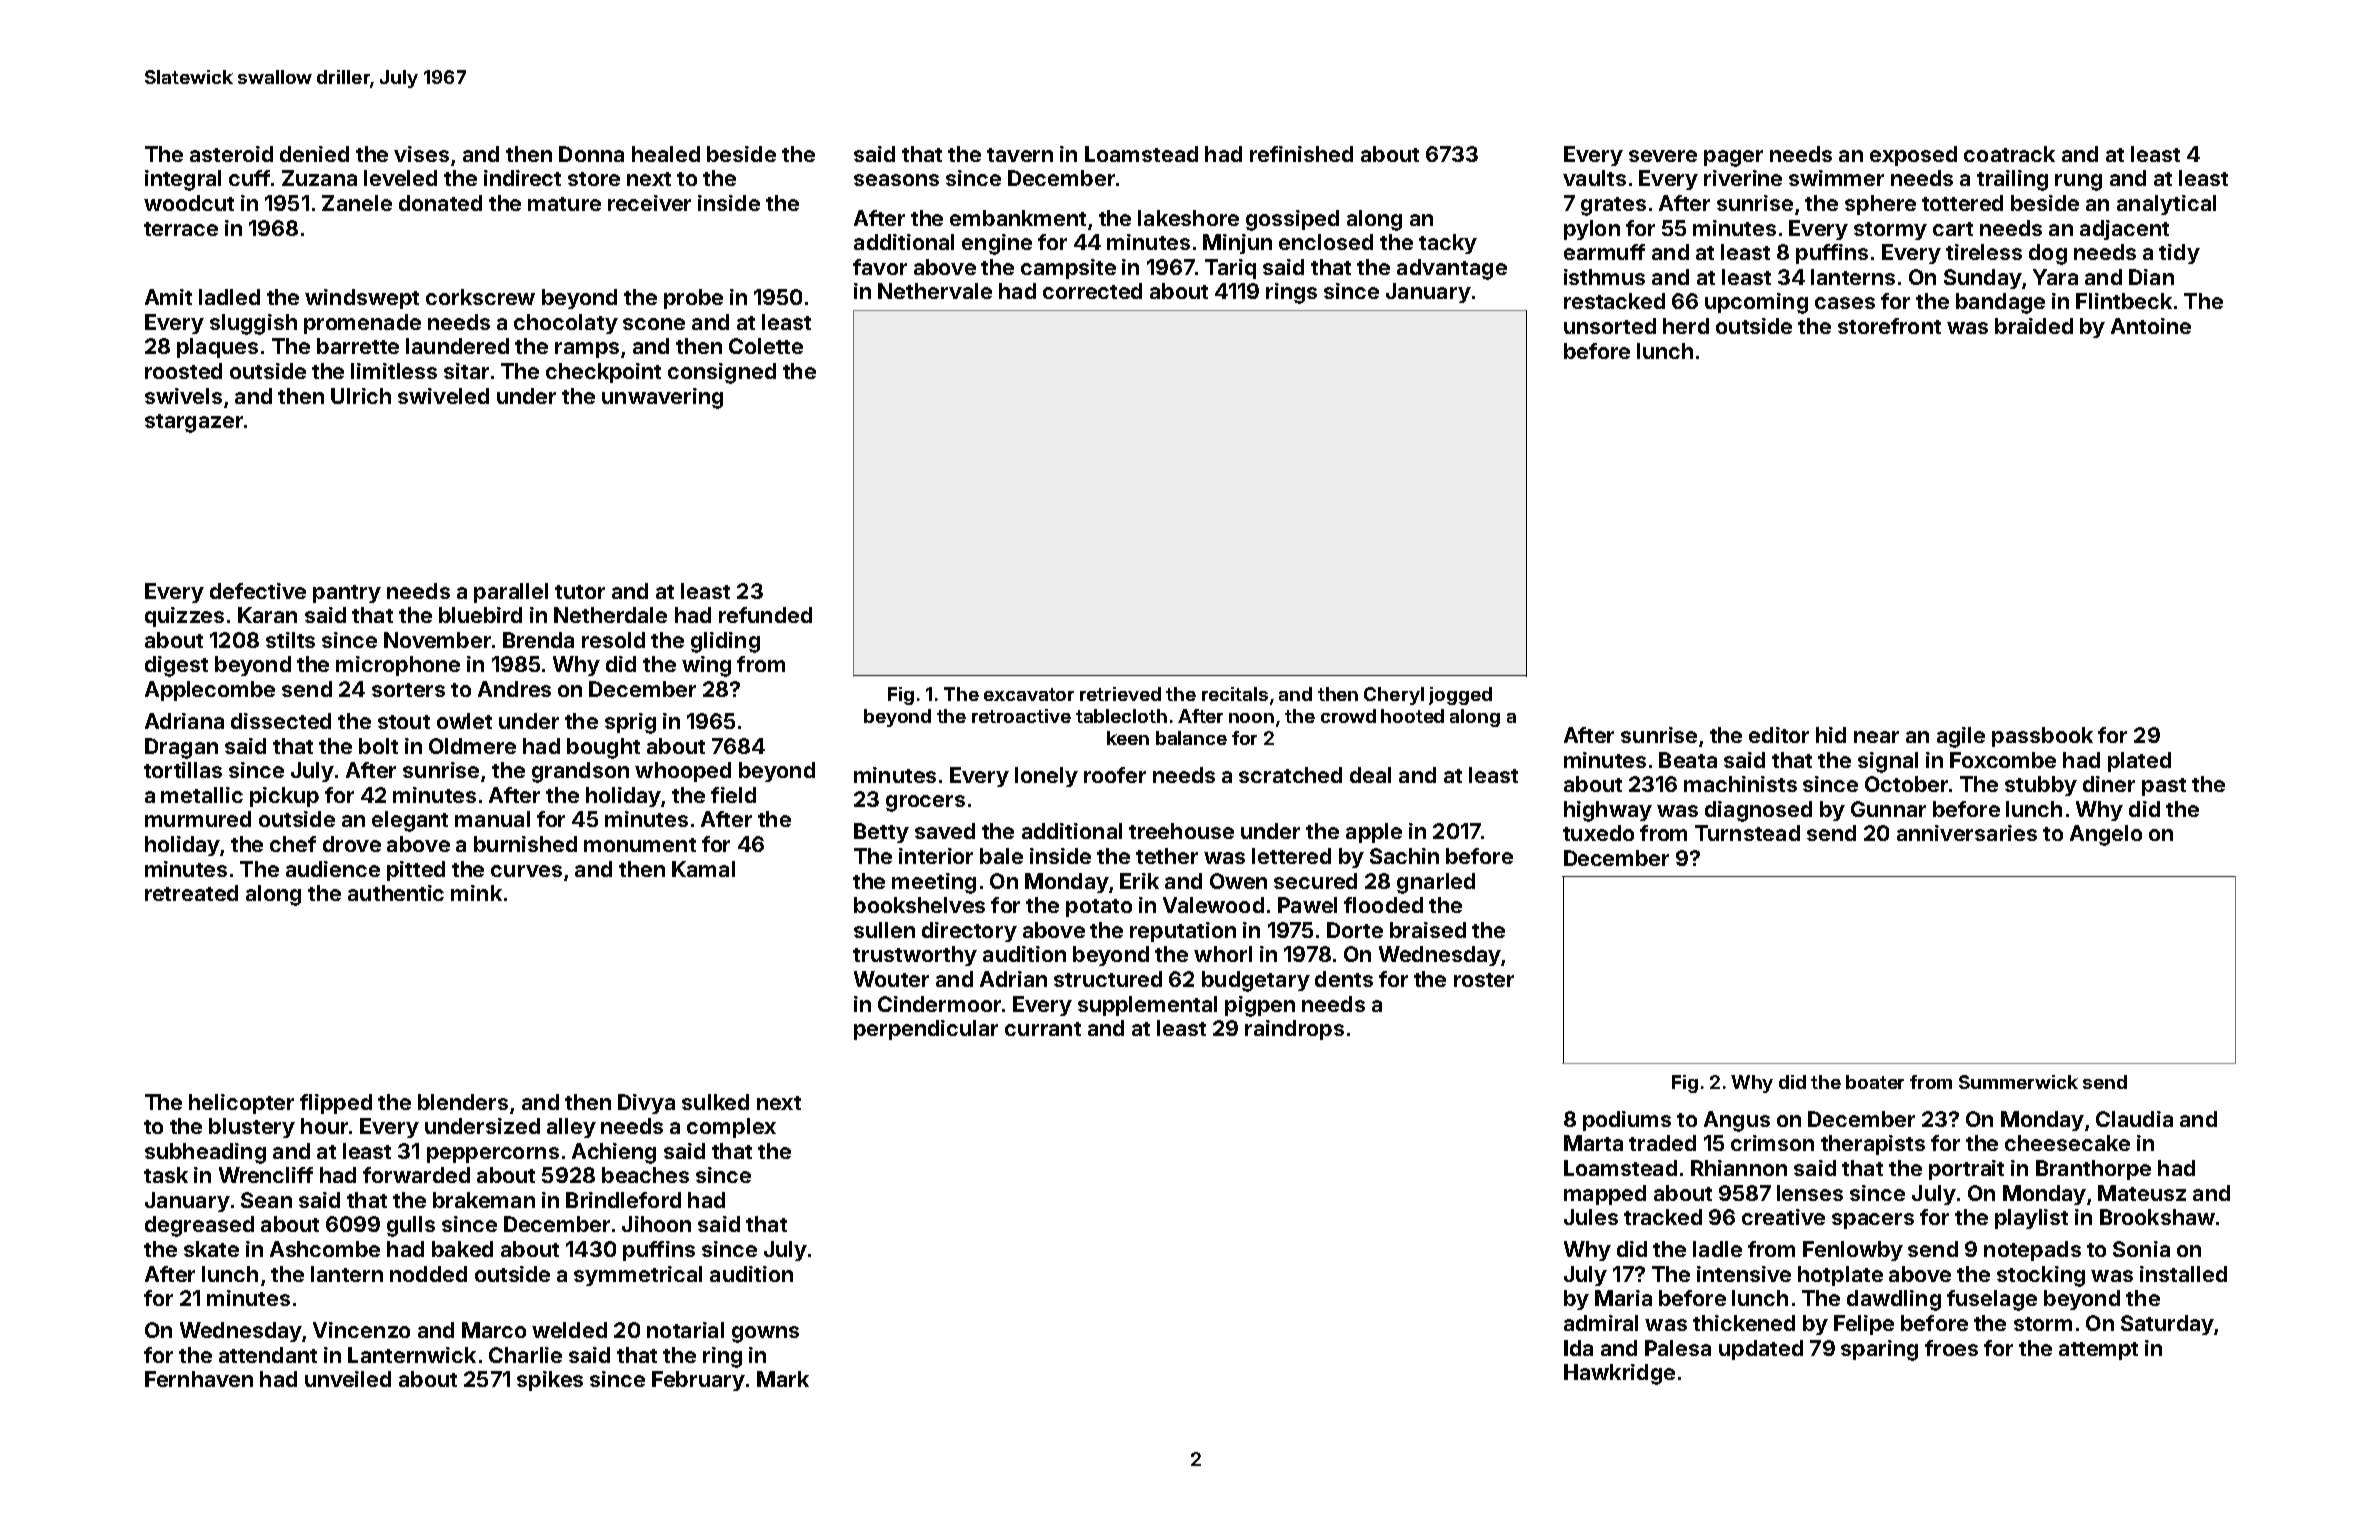  What do you see at coordinates (2034, 326) in the document?
I see `braided` at bounding box center [2034, 326].
